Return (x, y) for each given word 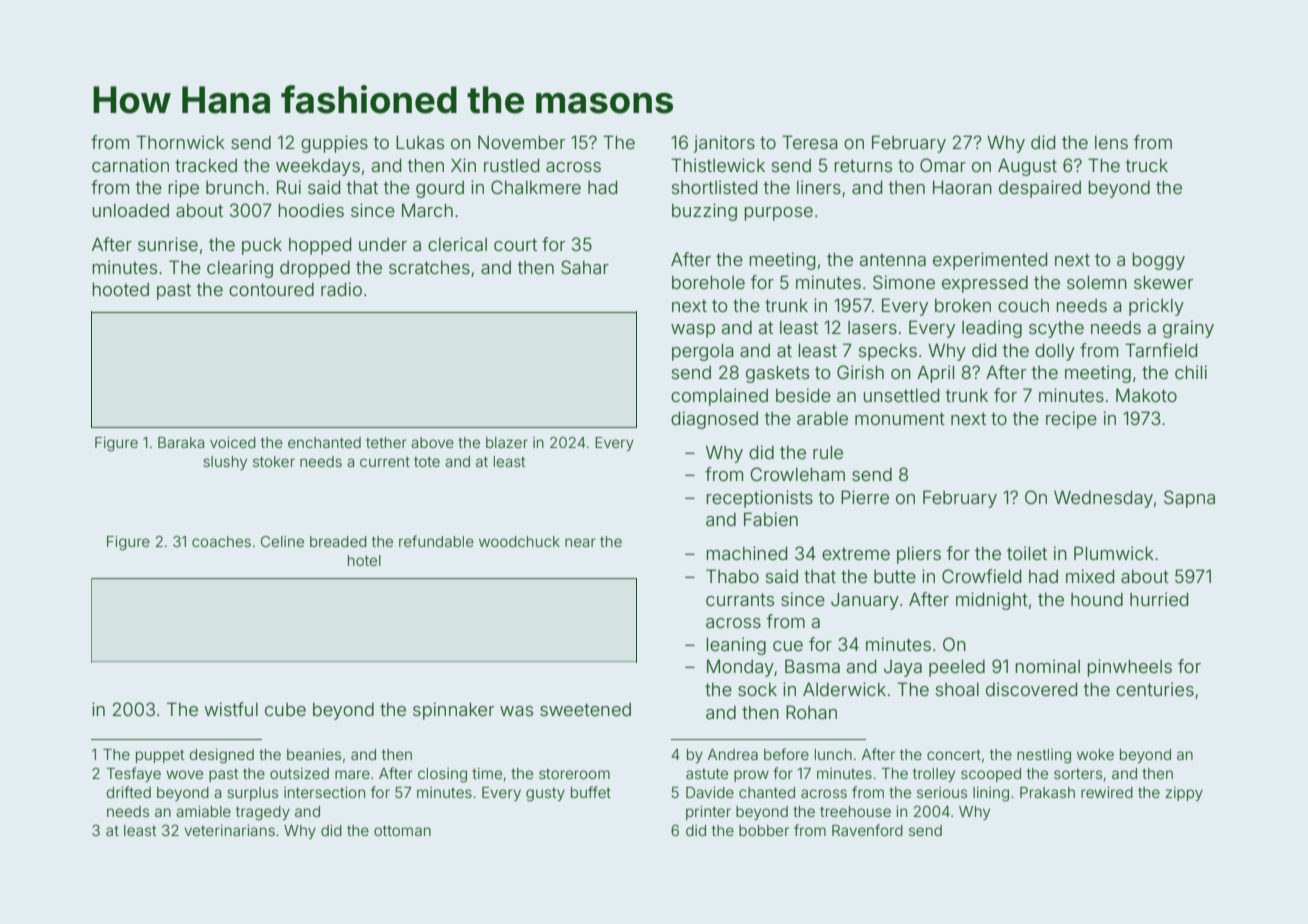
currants (740, 599)
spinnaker (453, 711)
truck (1146, 165)
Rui (289, 187)
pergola (703, 352)
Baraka (181, 442)
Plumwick (1114, 553)
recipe (1071, 420)
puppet (160, 756)
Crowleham (797, 474)
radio (341, 289)
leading (992, 329)
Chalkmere (536, 187)
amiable (203, 811)
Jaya (903, 668)
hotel (364, 560)
